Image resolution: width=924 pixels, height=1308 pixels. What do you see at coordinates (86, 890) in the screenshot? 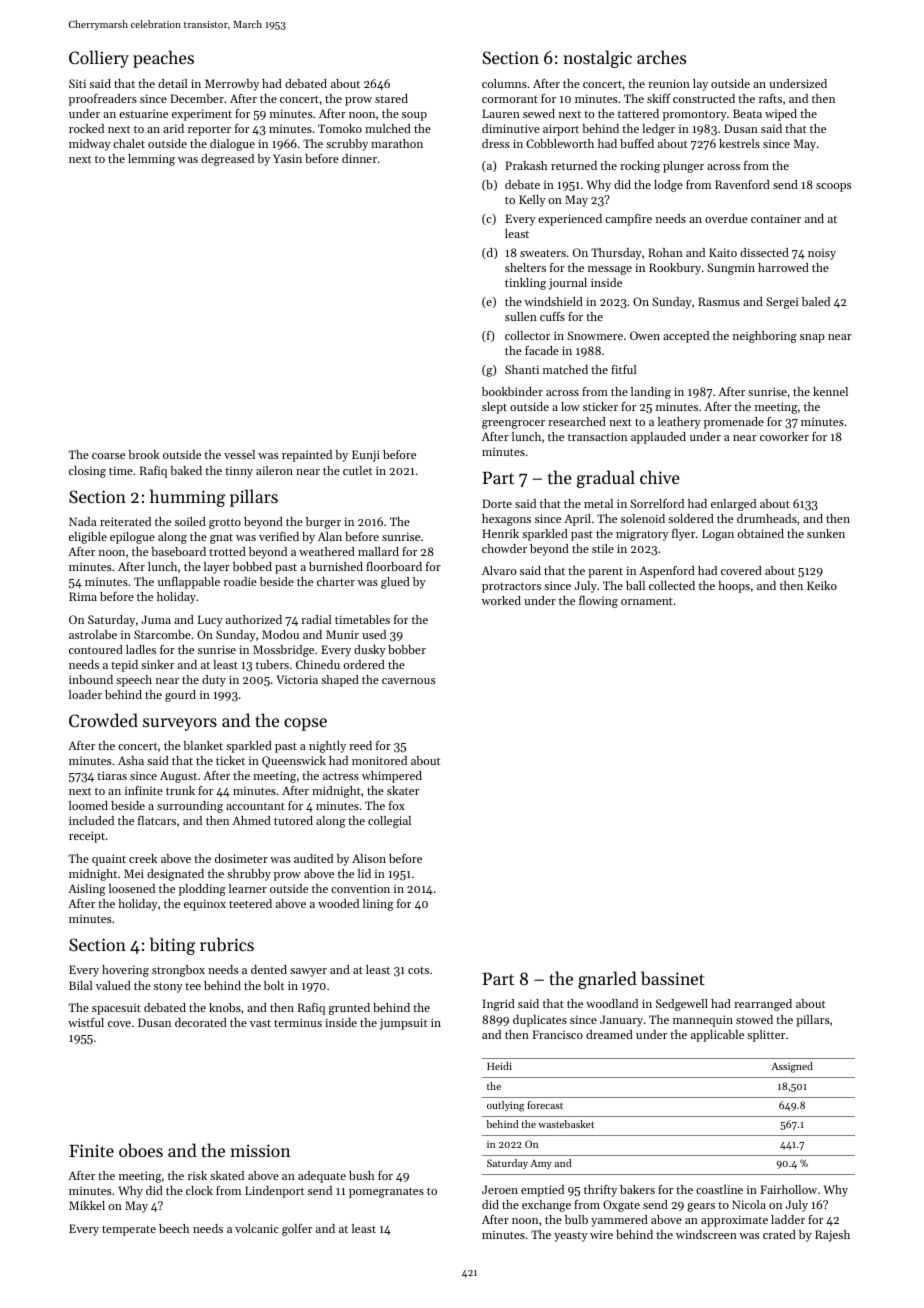
I see `Aisling` at bounding box center [86, 890].
